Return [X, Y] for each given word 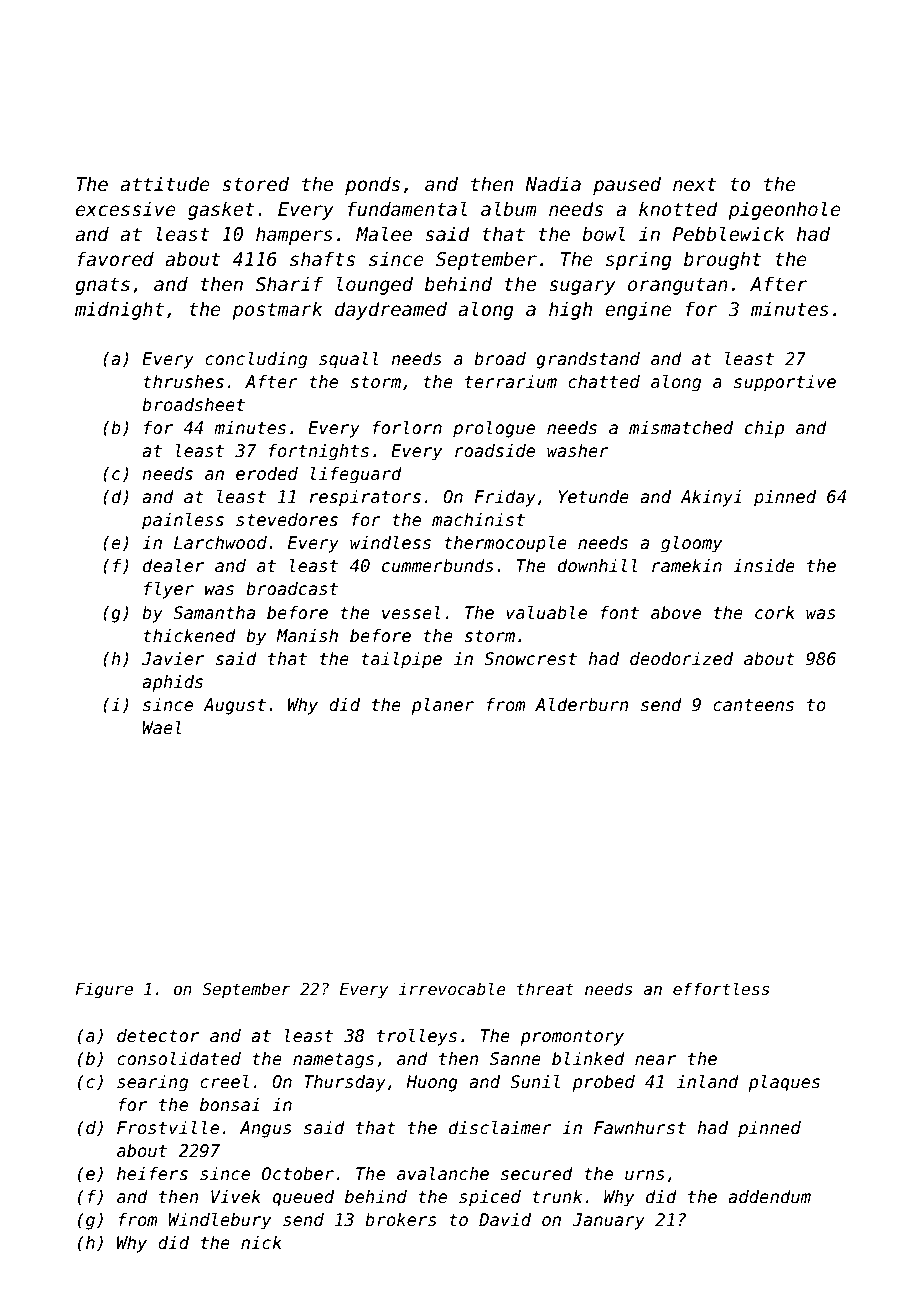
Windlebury [219, 1221]
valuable [546, 613]
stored [255, 184]
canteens [753, 705]
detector [158, 1036]
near [655, 1060]
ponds [372, 185]
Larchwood [220, 543]
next [694, 185]
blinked [588, 1059]
